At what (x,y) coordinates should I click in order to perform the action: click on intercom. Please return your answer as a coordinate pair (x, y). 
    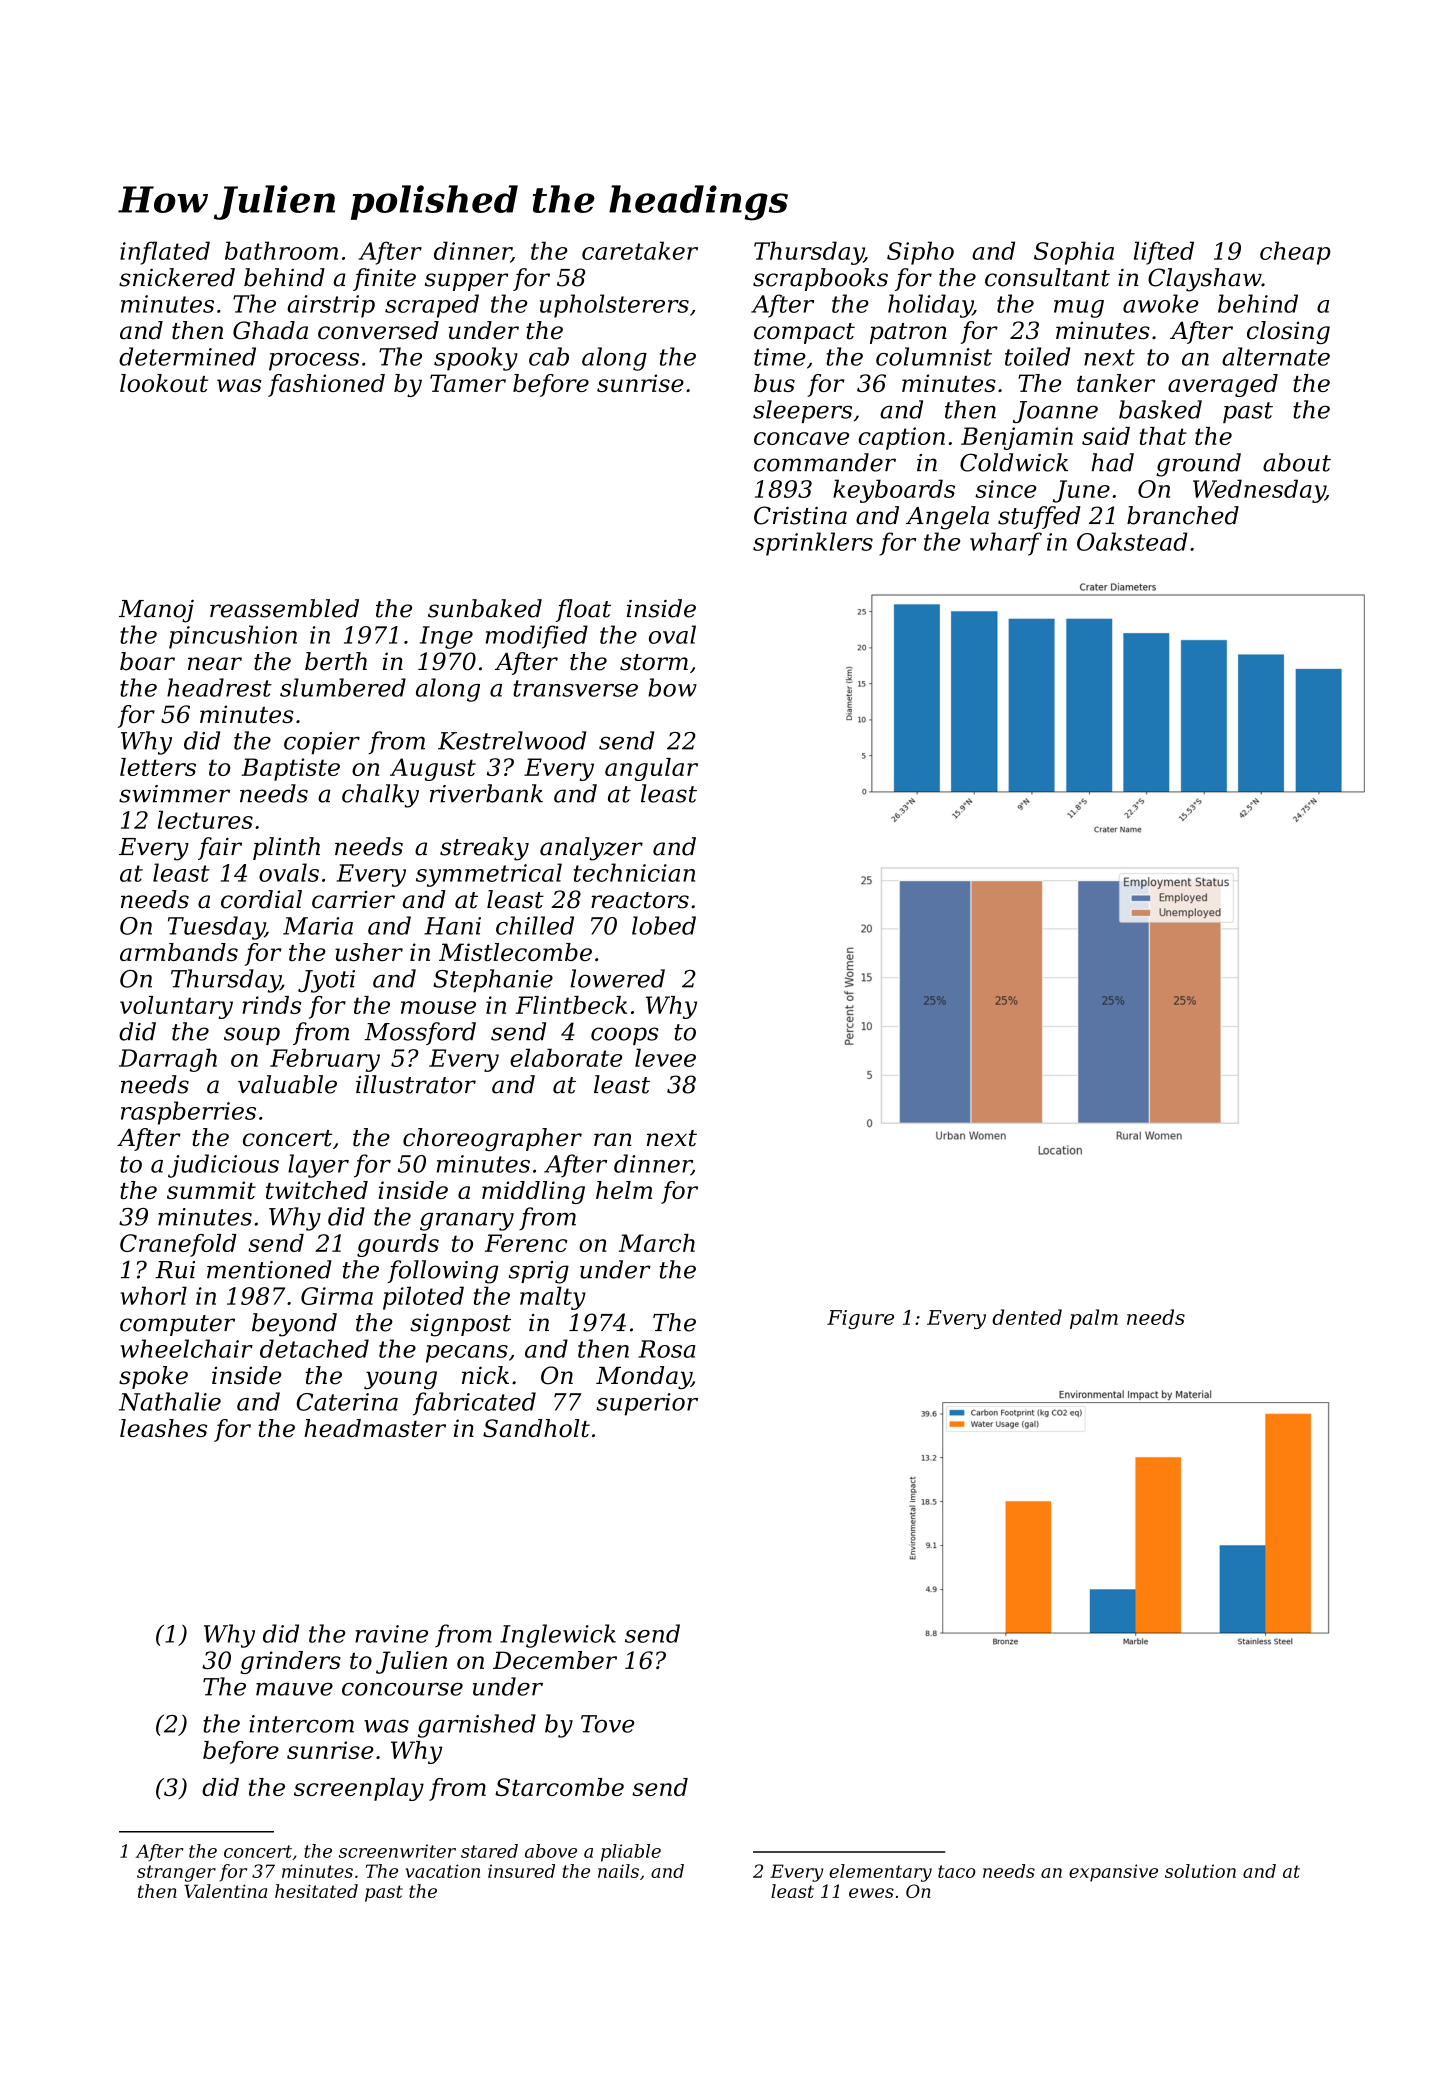
    Looking at the image, I should click on (301, 1724).
